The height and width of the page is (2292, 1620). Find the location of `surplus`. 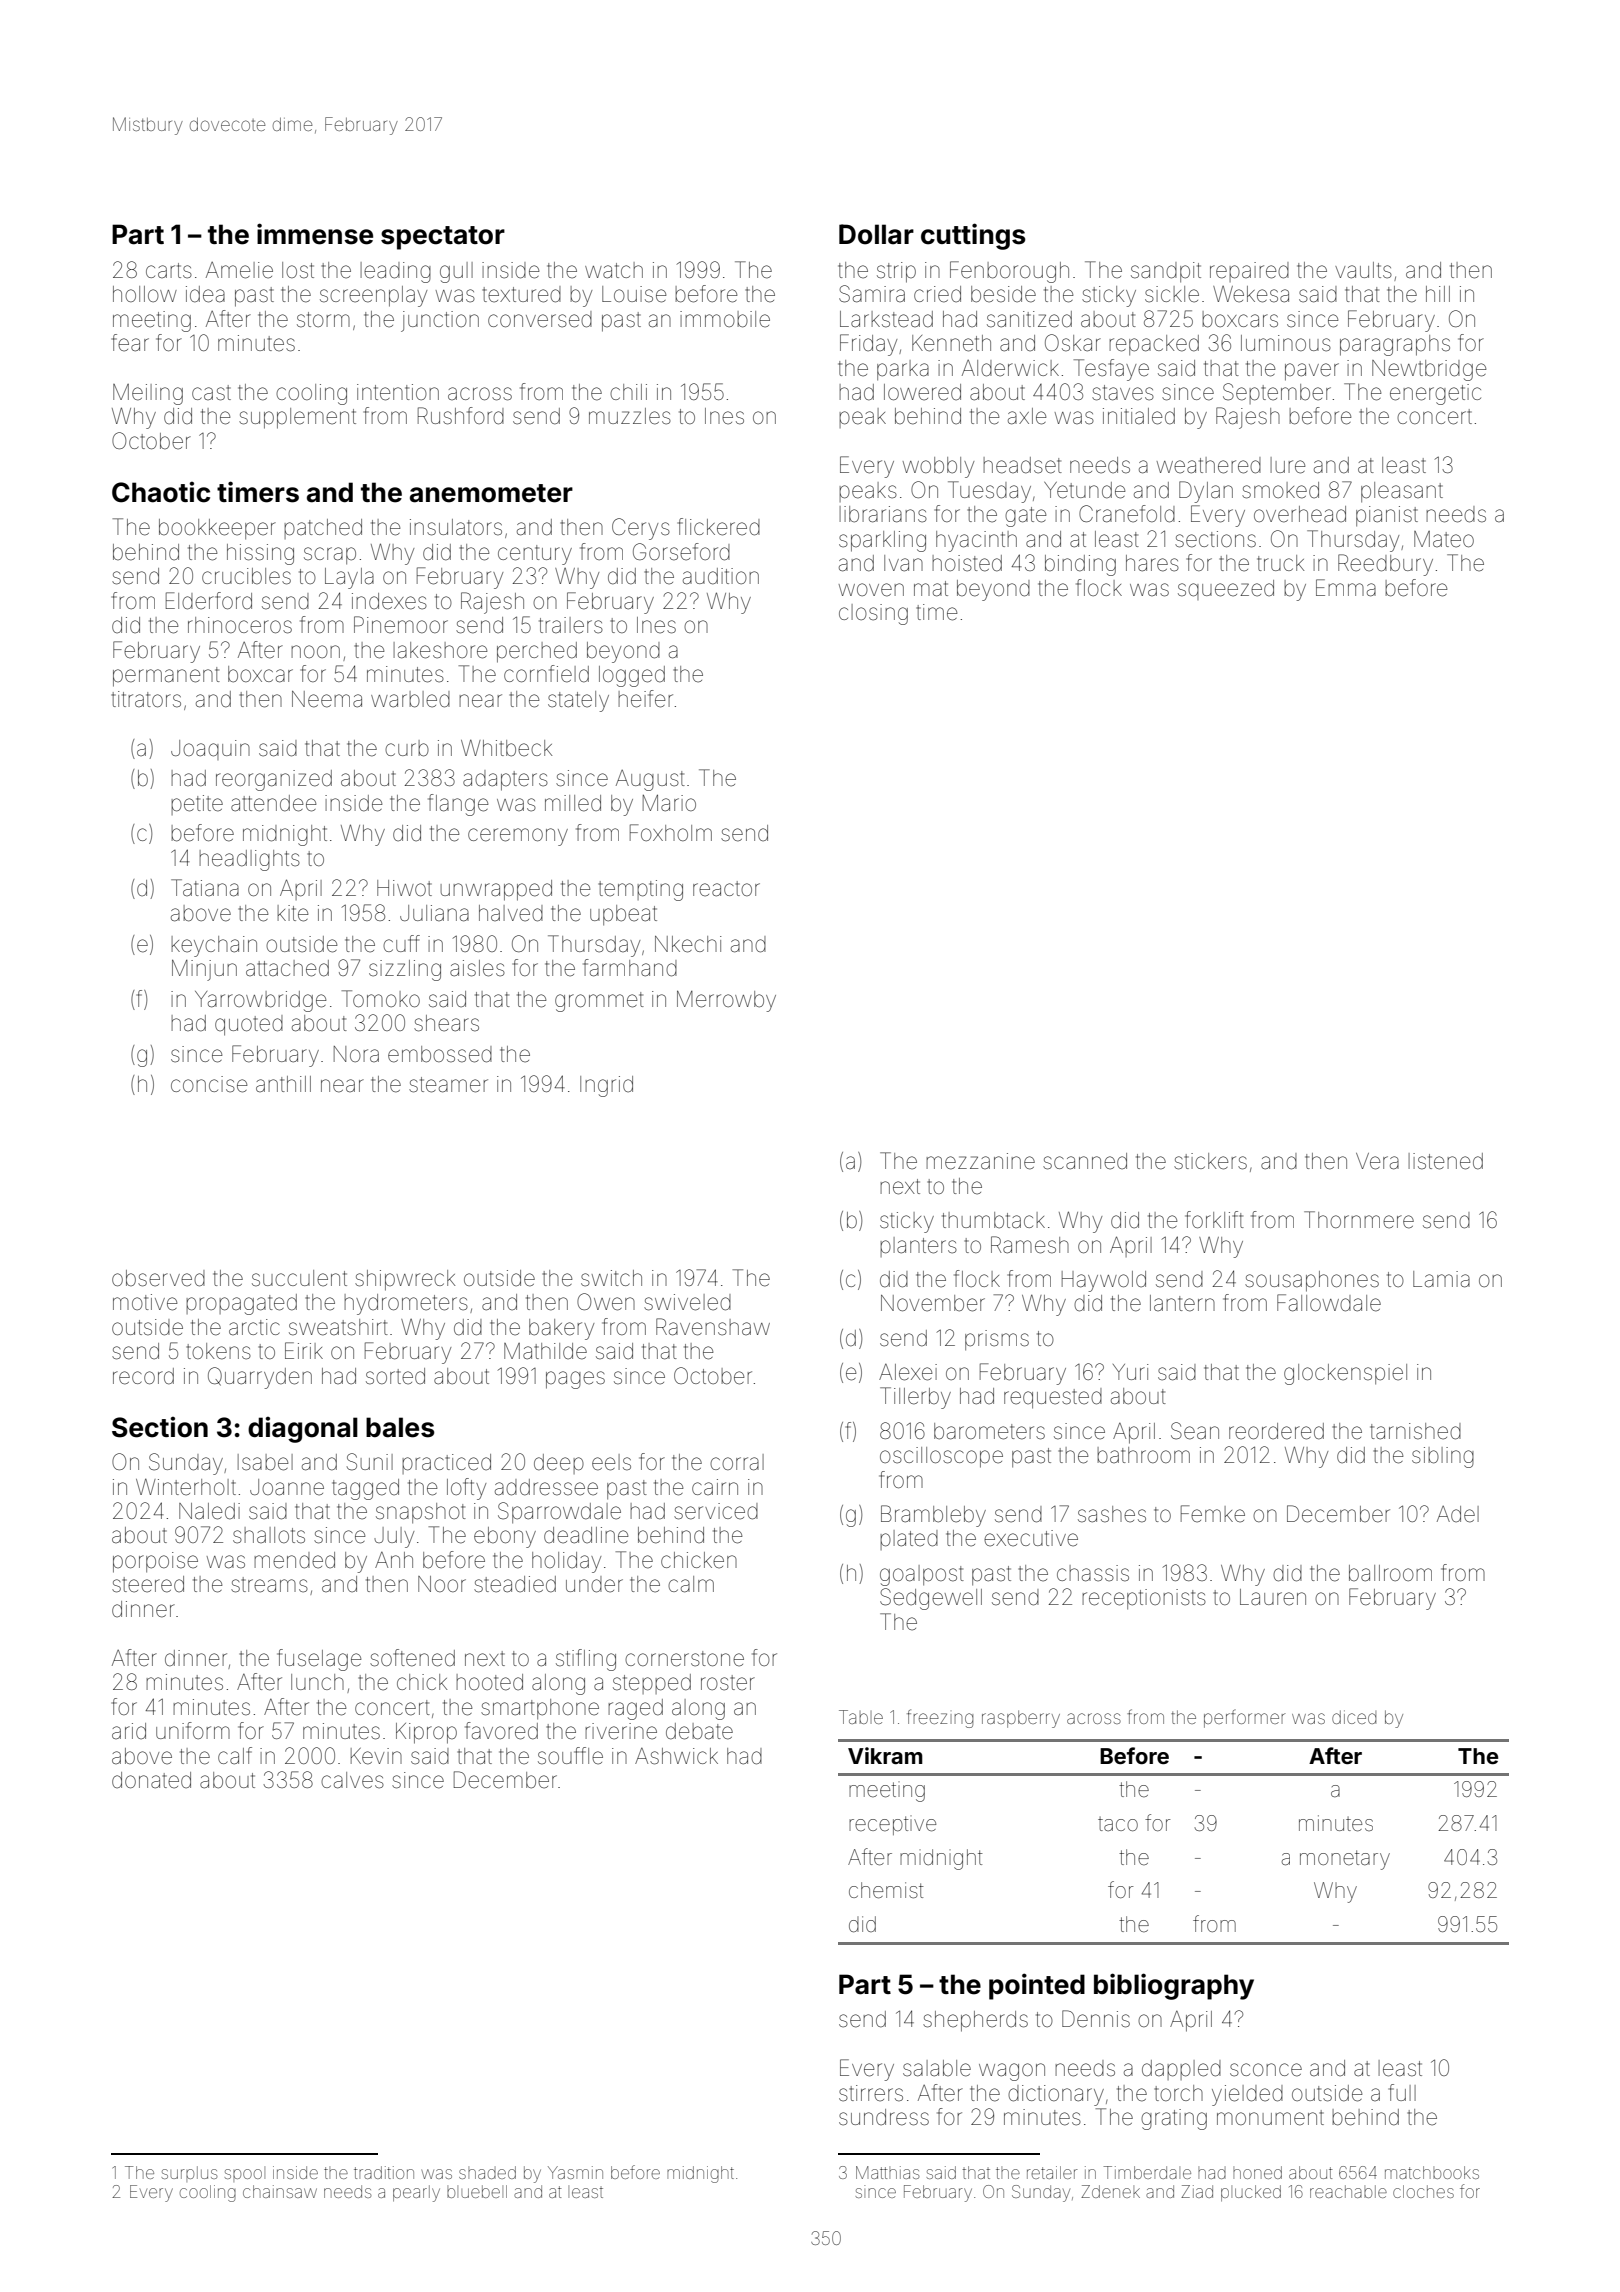

surplus is located at coordinates (189, 2174).
